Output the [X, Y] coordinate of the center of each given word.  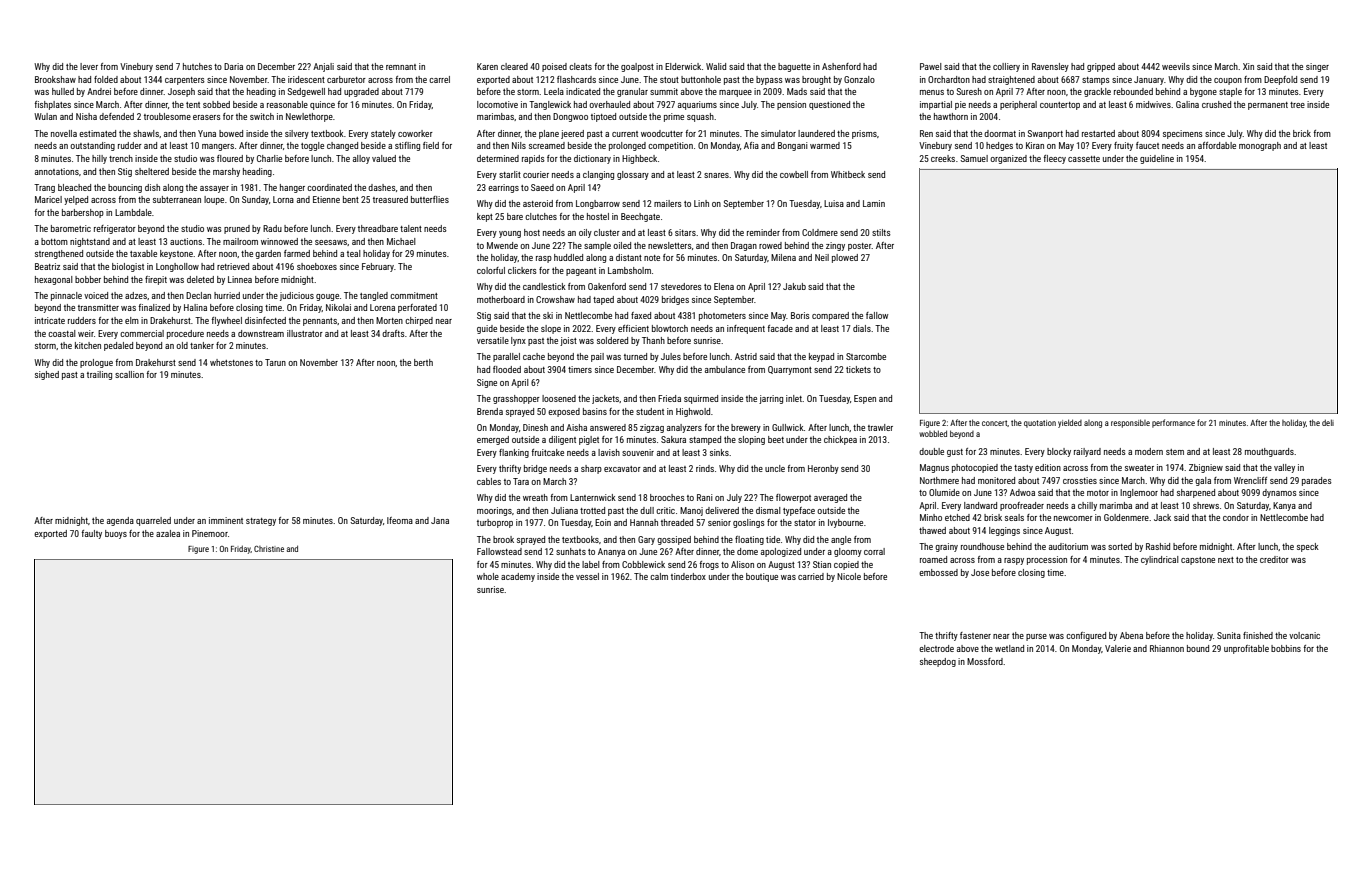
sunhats [571, 551]
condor [1236, 517]
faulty [91, 534]
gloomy [848, 552]
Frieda [669, 398]
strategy [261, 522]
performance [1173, 423]
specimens [1183, 134]
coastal [62, 333]
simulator [778, 133]
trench [121, 158]
